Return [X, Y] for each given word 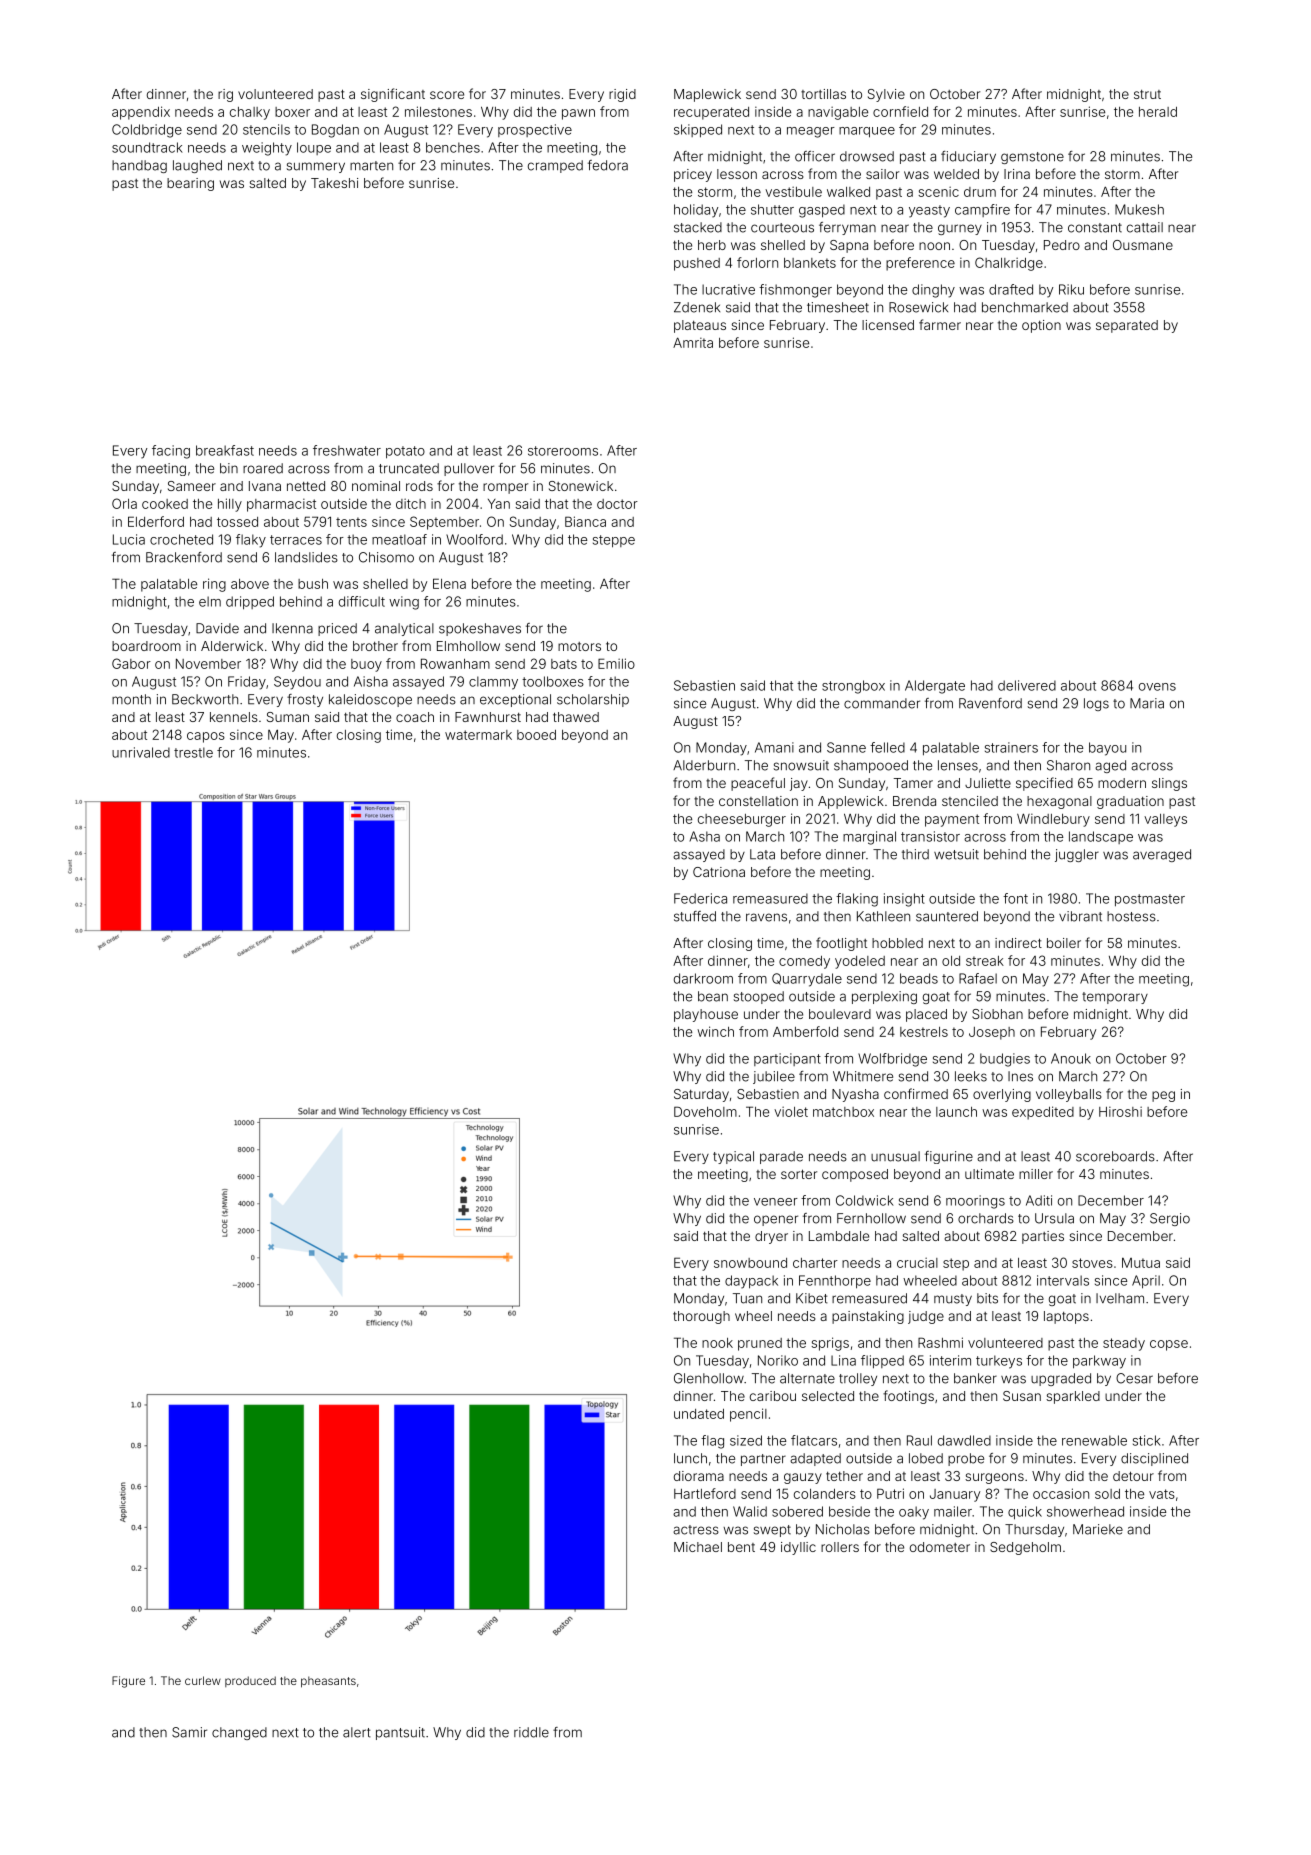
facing [171, 452]
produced [250, 1681]
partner [763, 1460]
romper [505, 488]
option [1041, 326]
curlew [203, 1680]
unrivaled [141, 752]
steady [1124, 1344]
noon [934, 246]
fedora [608, 165]
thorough [701, 1317]
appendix [141, 113]
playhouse [706, 1015]
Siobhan [997, 1014]
